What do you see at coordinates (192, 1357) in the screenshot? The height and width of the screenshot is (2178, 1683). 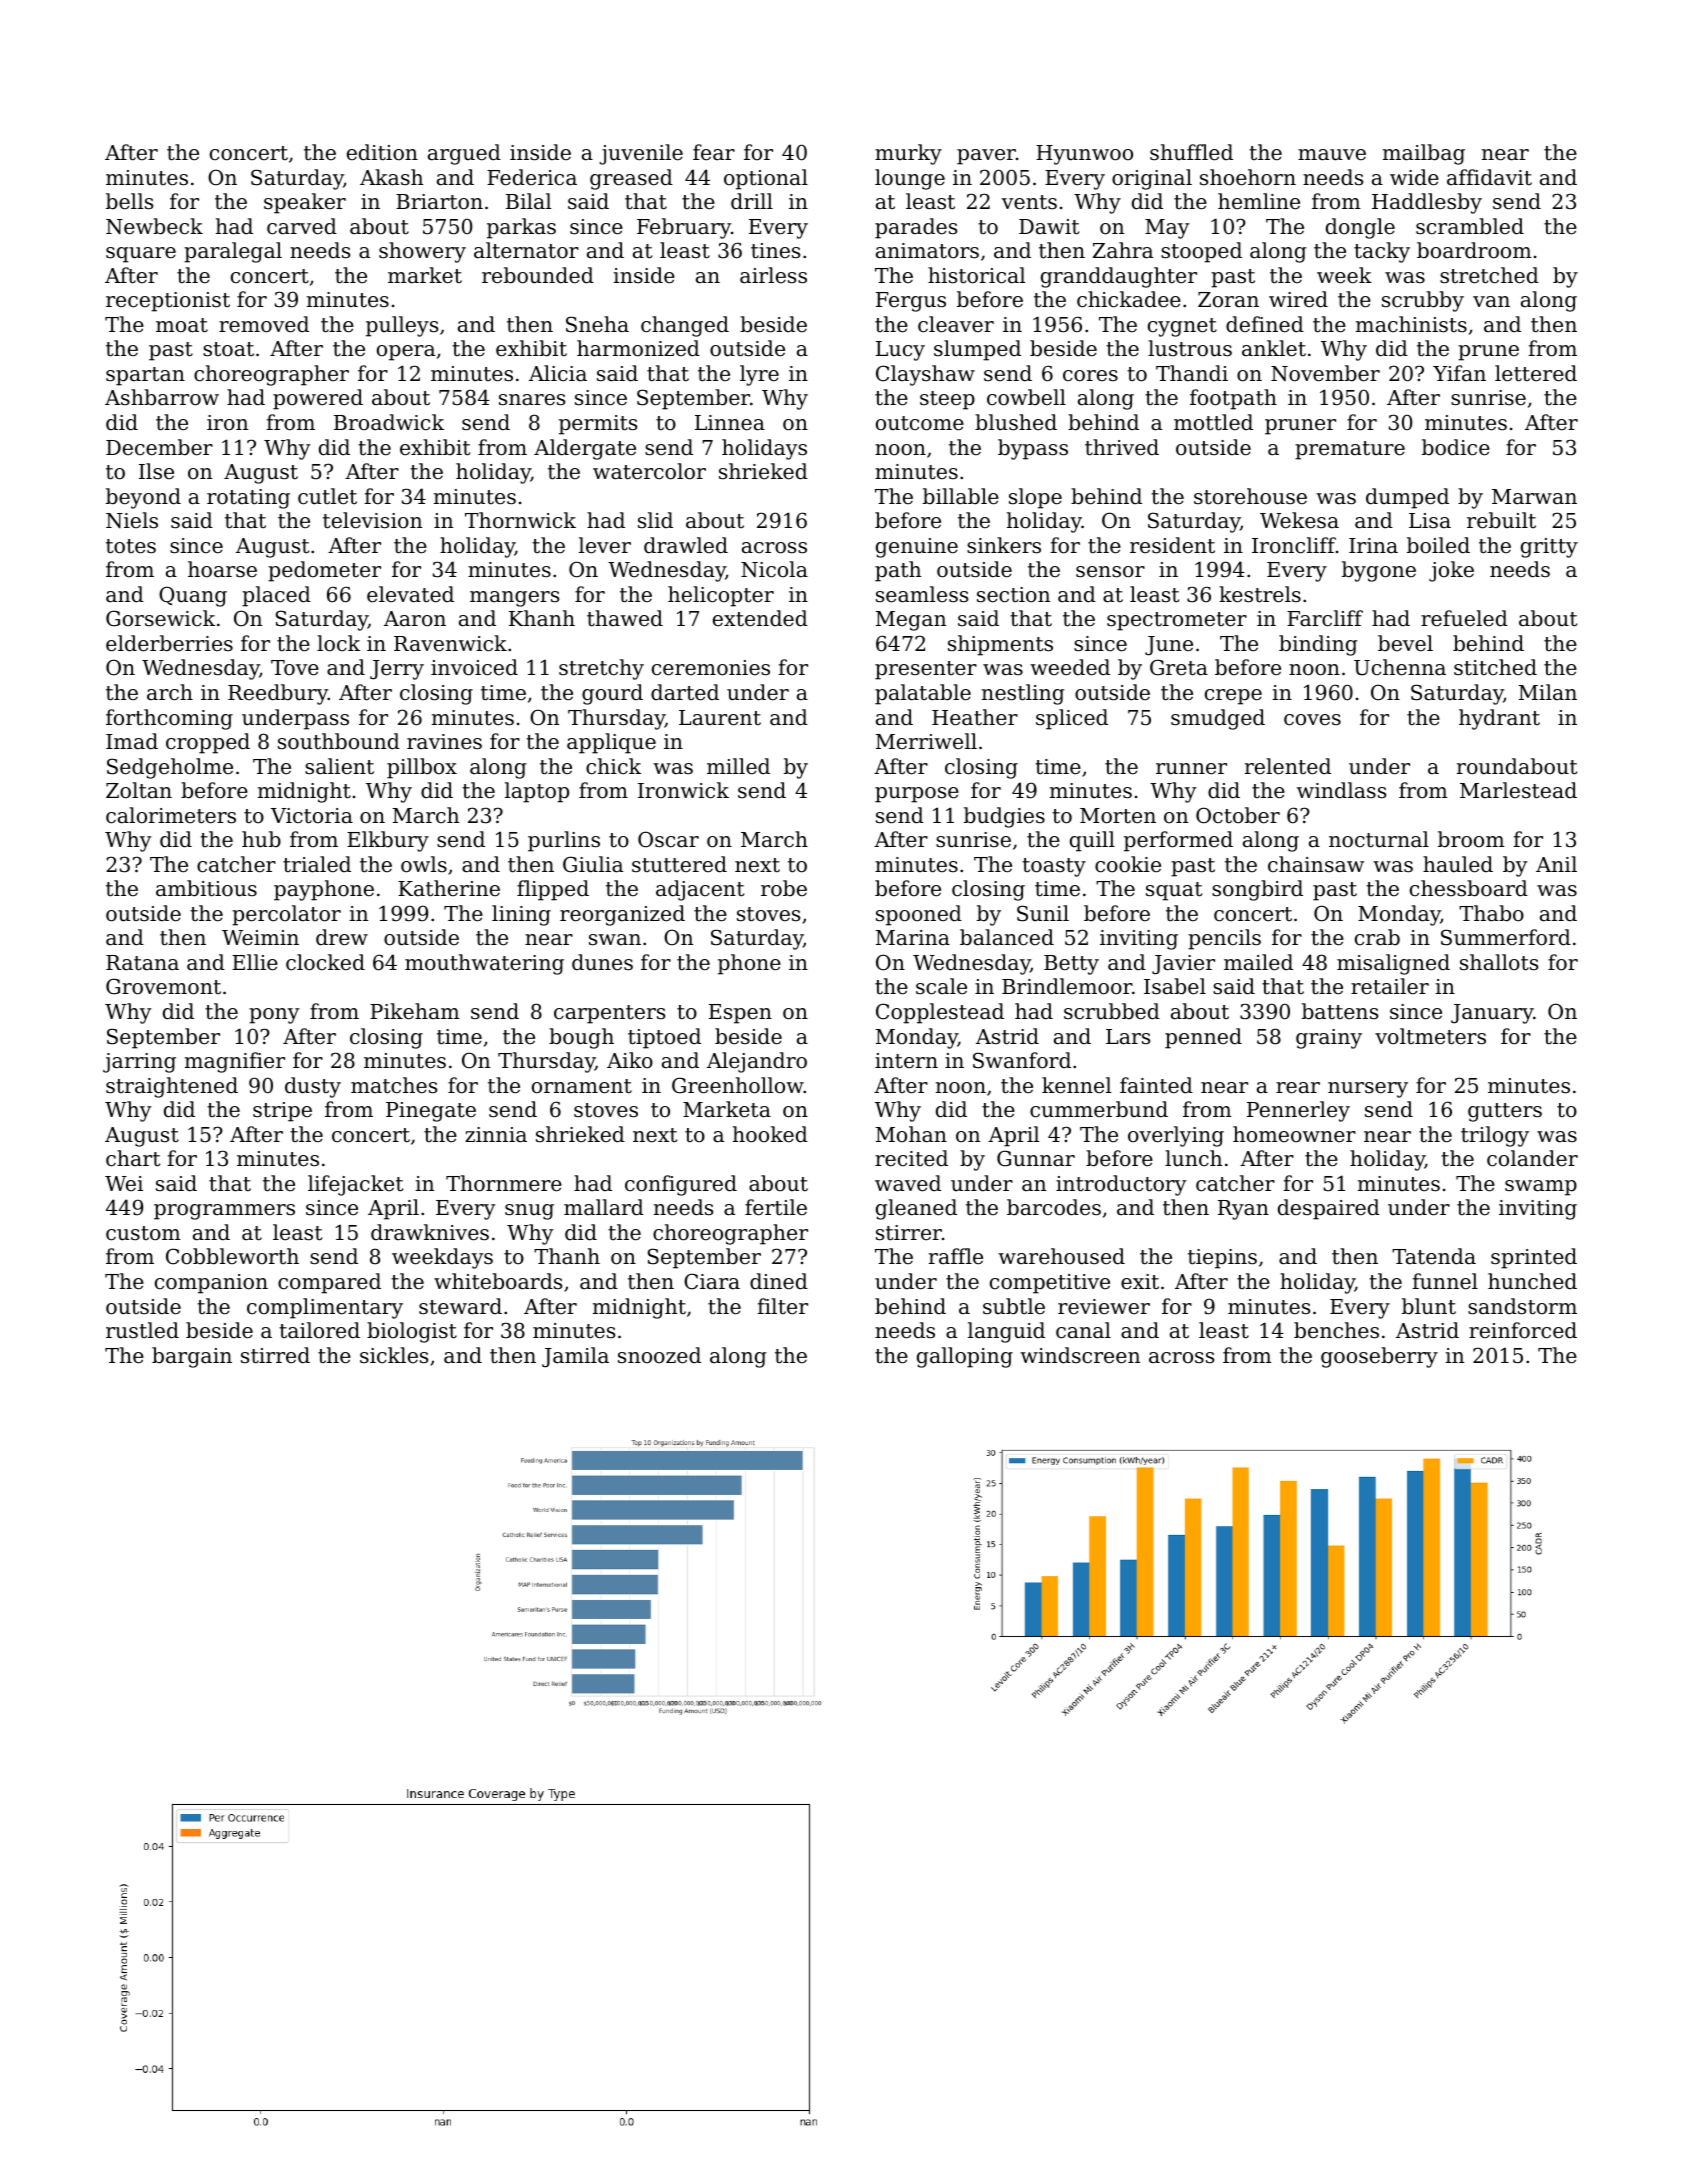 I see `bargain` at bounding box center [192, 1357].
